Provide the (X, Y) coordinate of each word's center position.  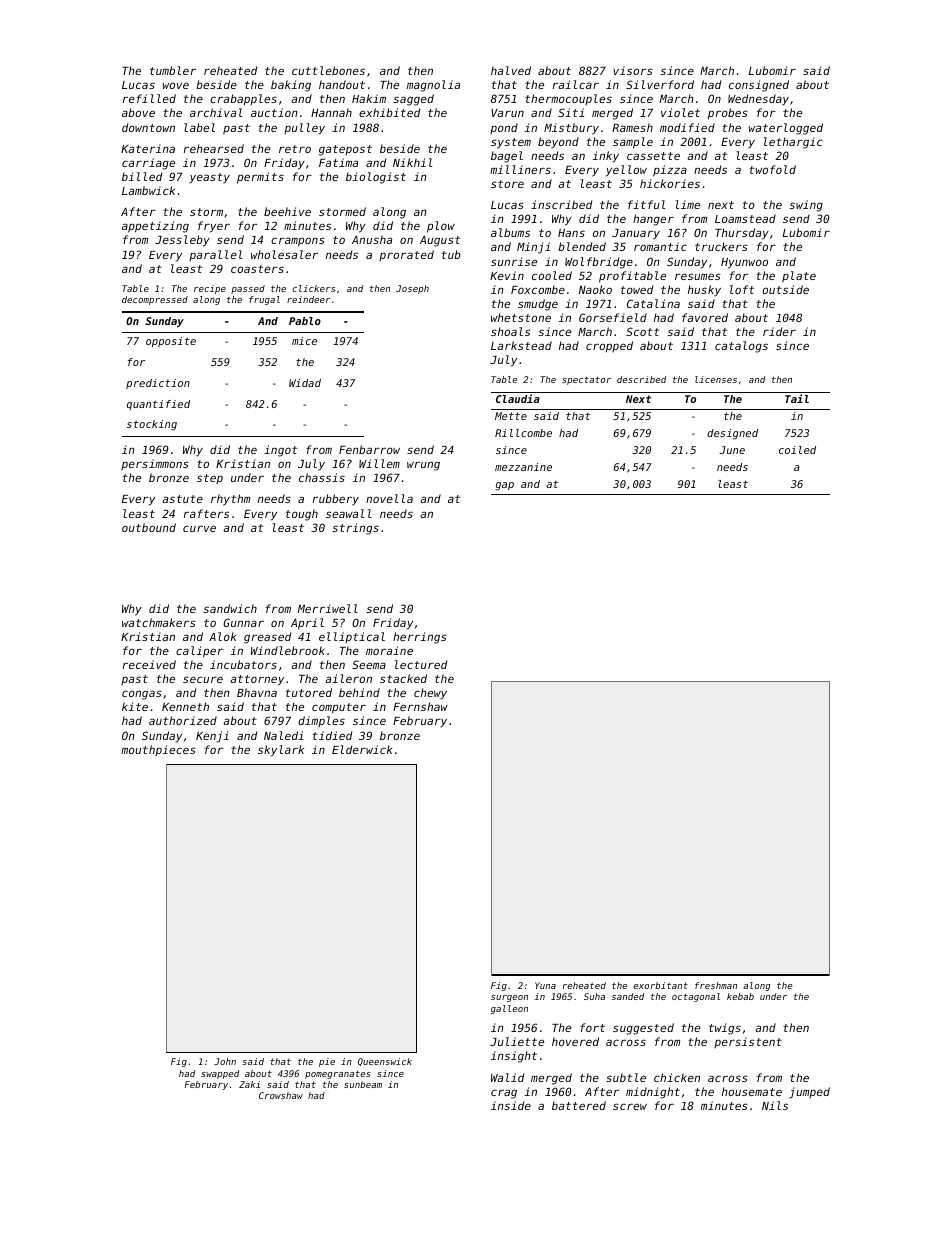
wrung (423, 466)
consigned (759, 86)
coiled (797, 450)
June (732, 450)
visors (633, 70)
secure (203, 679)
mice (304, 341)
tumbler (173, 70)
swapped (220, 1074)
